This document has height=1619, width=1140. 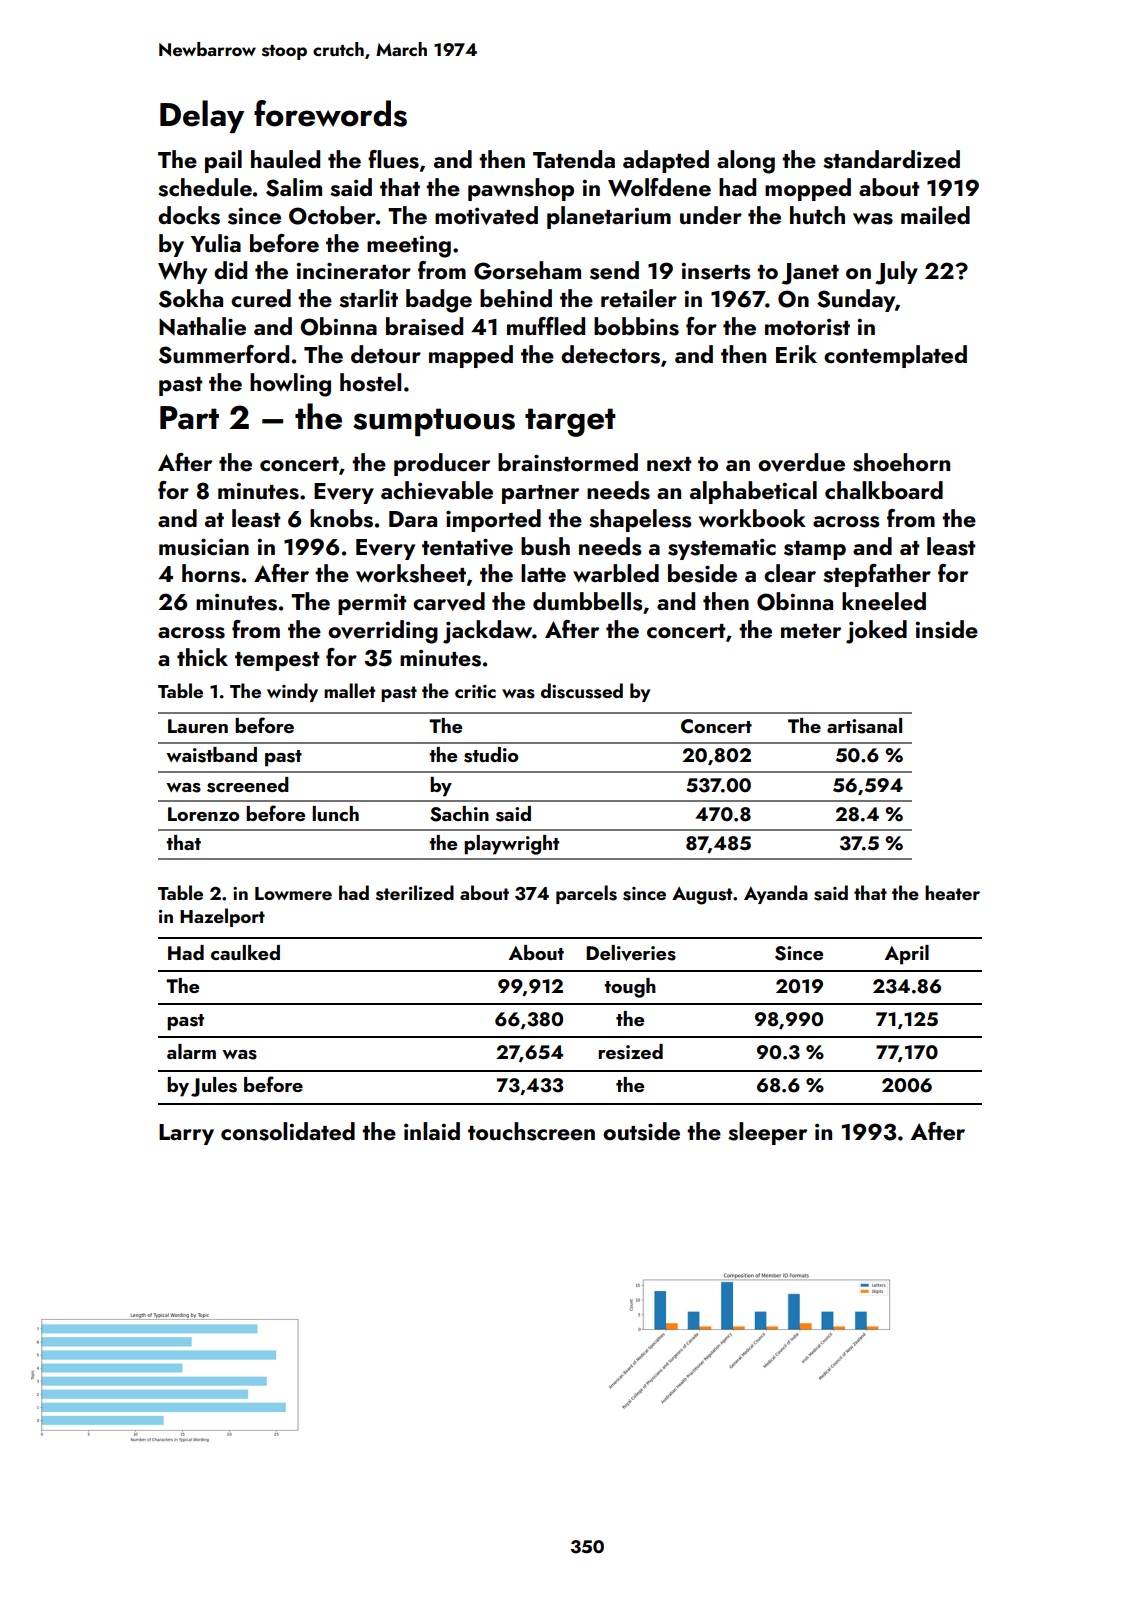 What do you see at coordinates (487, 632) in the document?
I see `jackdaw` at bounding box center [487, 632].
